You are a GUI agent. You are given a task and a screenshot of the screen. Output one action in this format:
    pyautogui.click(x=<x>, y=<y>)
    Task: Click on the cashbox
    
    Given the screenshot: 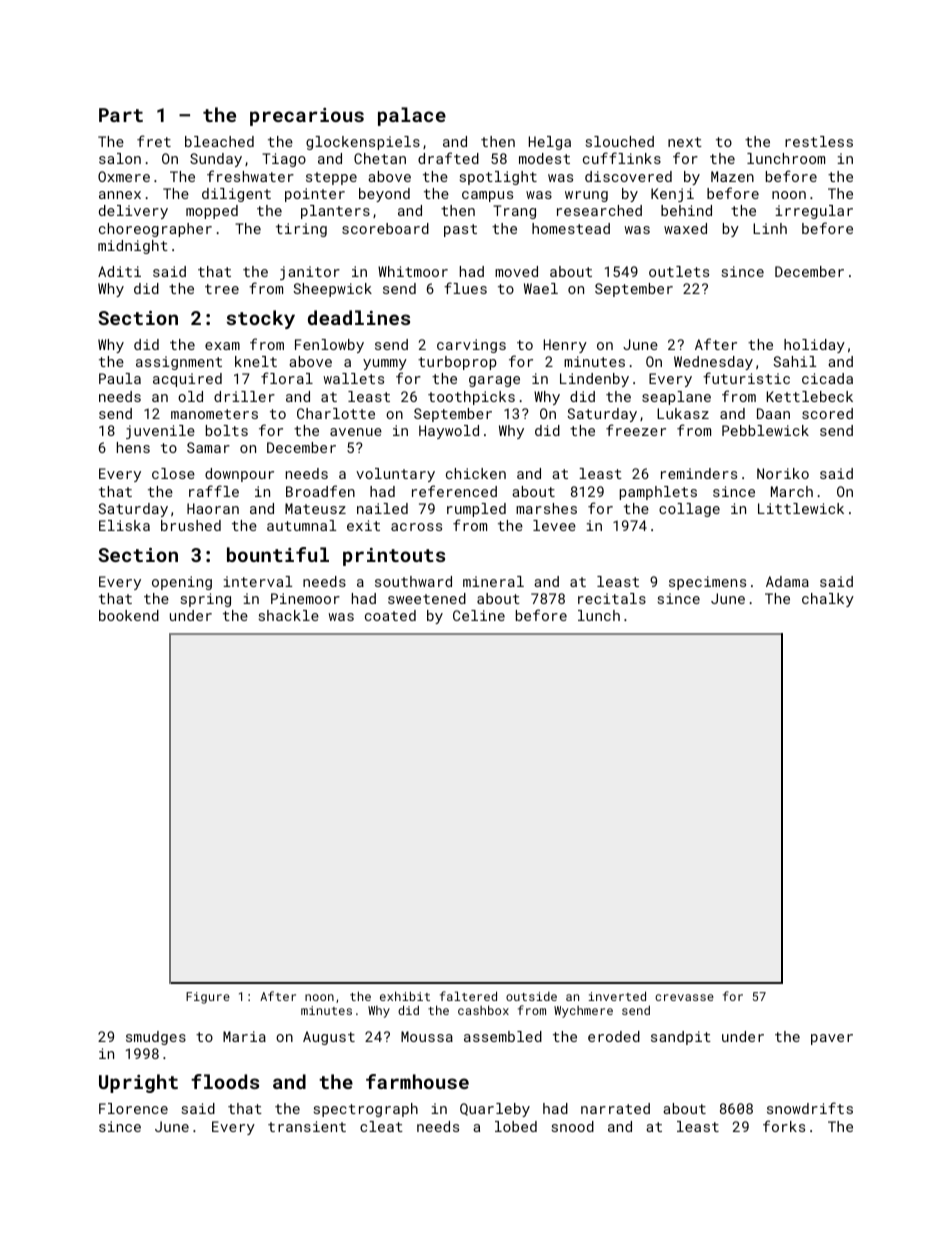 What is the action you would take?
    pyautogui.click(x=483, y=1010)
